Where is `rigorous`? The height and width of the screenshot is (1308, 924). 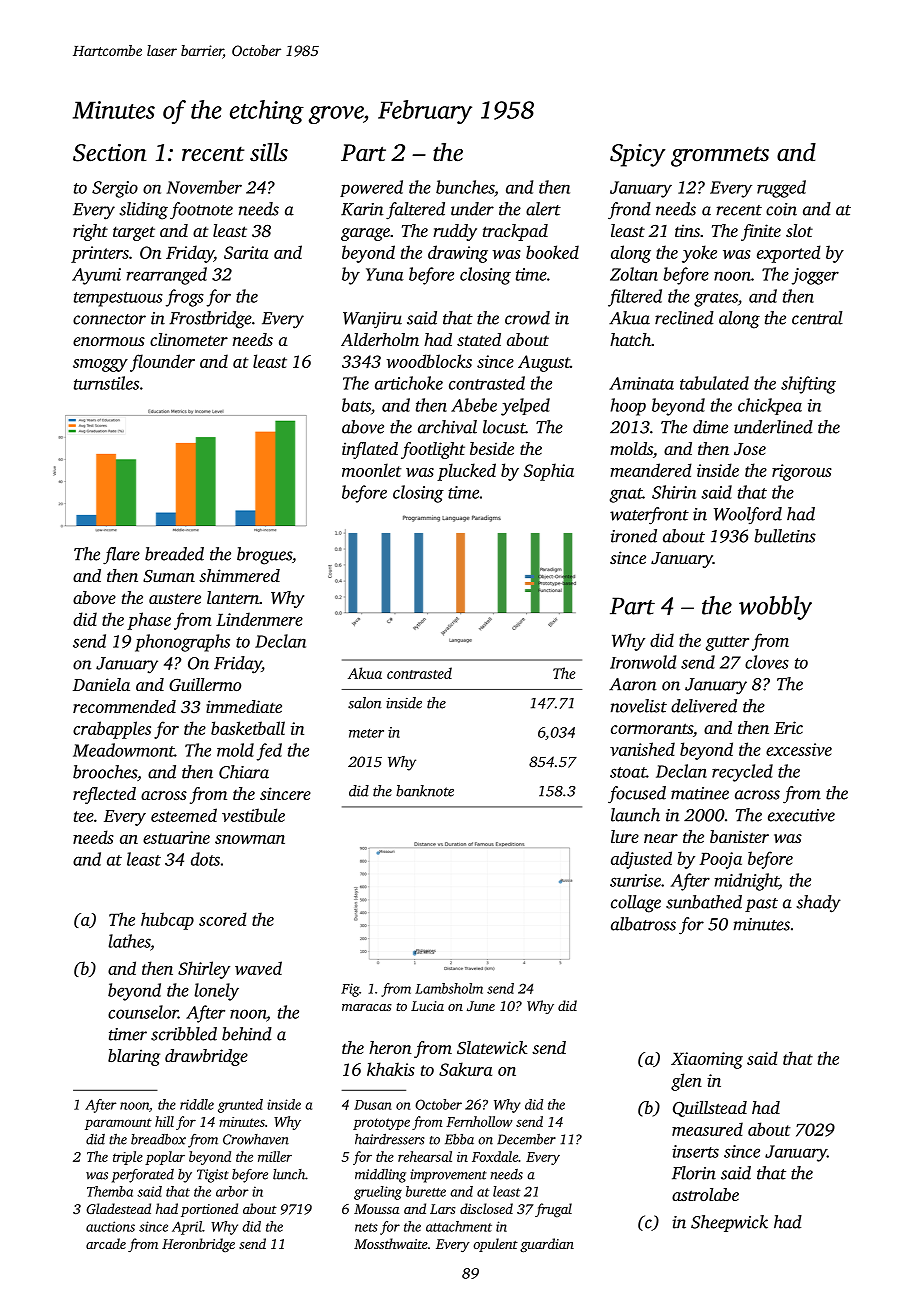
rigorous is located at coordinates (802, 472).
